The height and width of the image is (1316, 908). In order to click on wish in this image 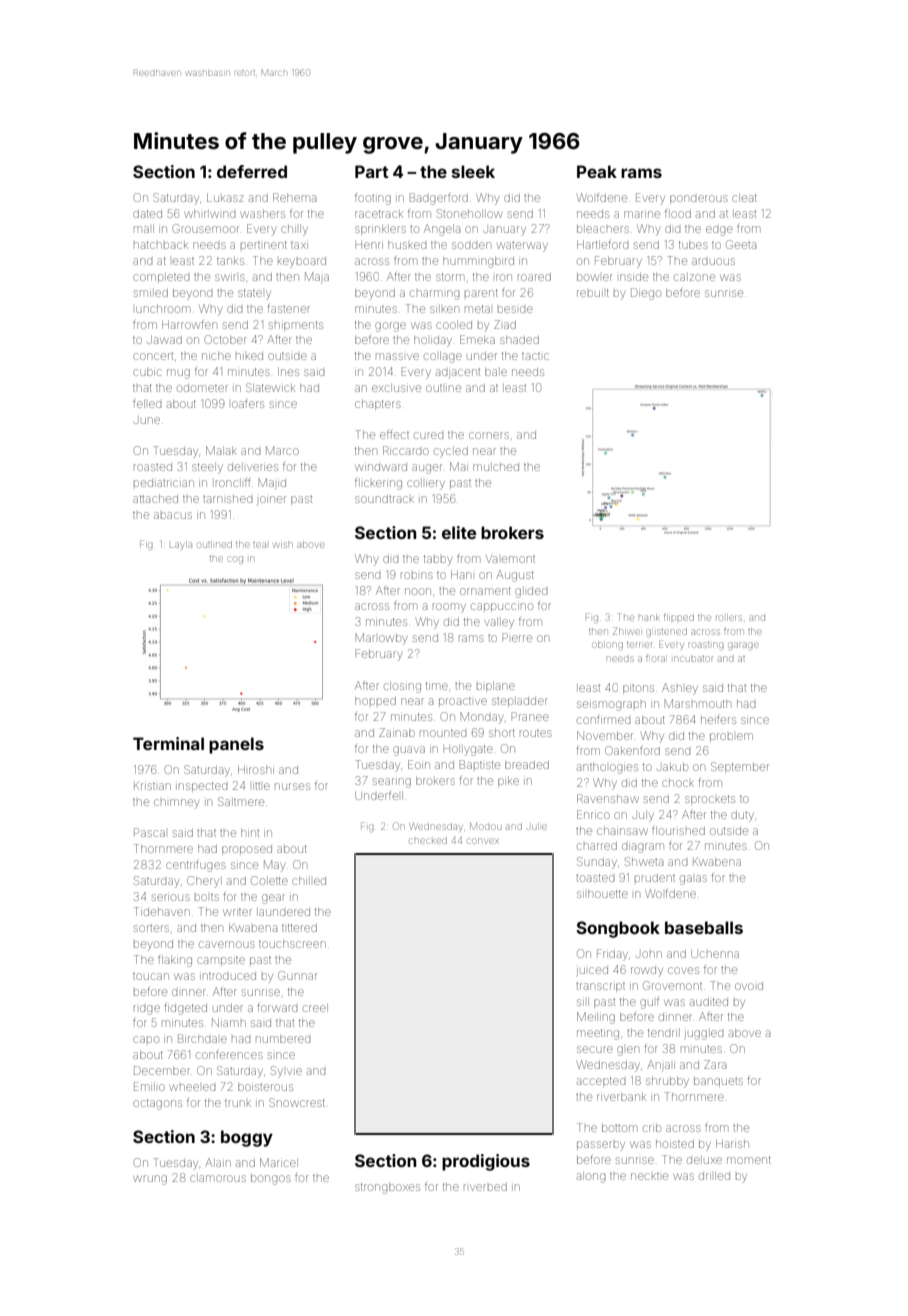, I will do `click(283, 545)`.
